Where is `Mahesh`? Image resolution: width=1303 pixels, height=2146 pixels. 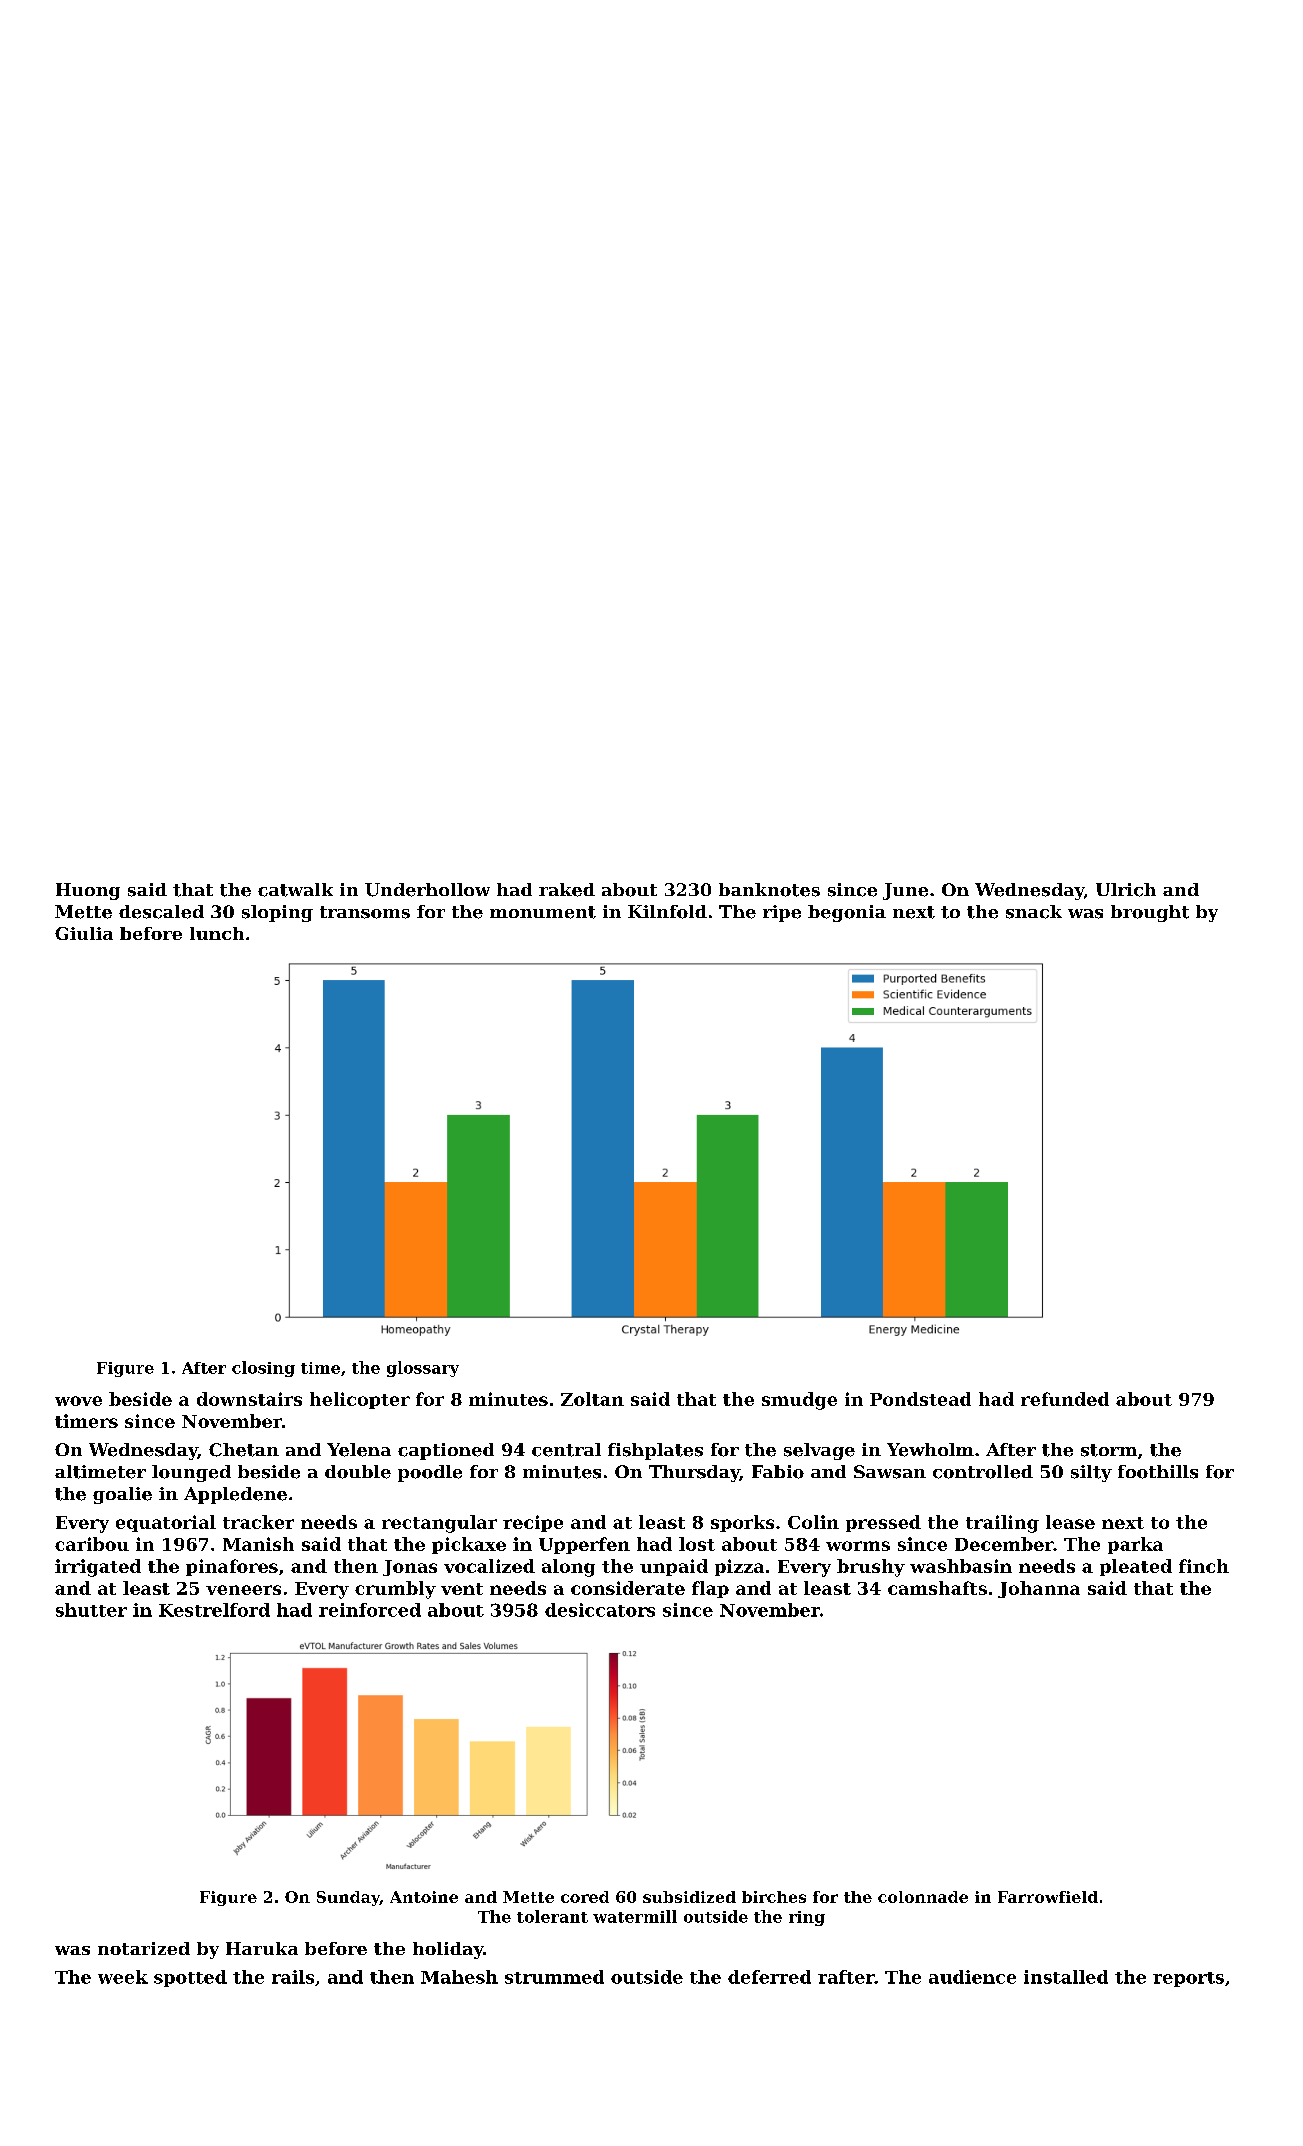
Mahesh is located at coordinates (459, 1977).
